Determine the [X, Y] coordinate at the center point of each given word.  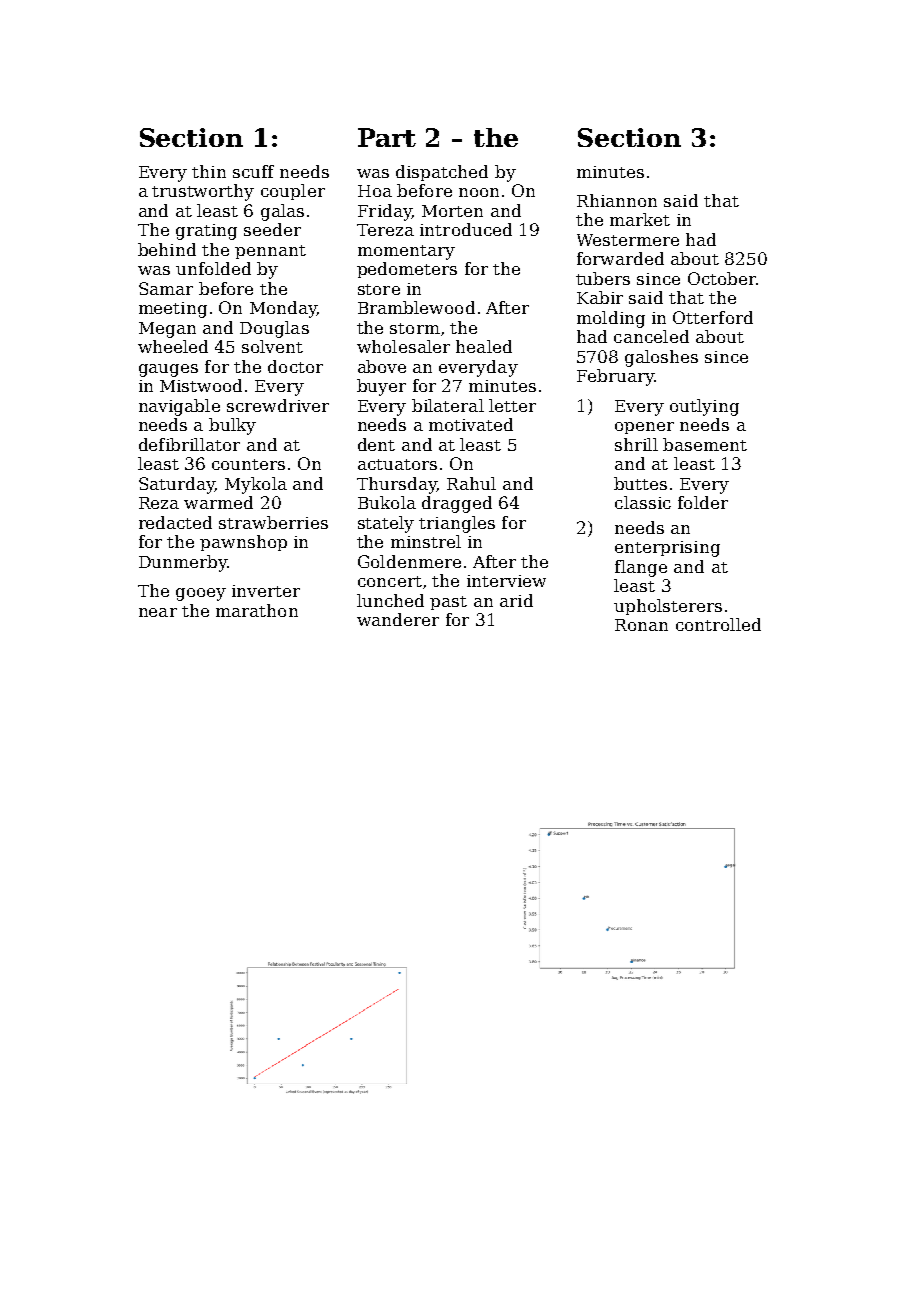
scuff [253, 171]
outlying [704, 407]
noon [479, 192]
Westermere [628, 240]
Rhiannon [617, 200]
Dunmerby [183, 563]
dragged [457, 504]
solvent [272, 346]
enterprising [667, 549]
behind [167, 249]
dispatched [442, 173]
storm [415, 328]
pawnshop [243, 543]
